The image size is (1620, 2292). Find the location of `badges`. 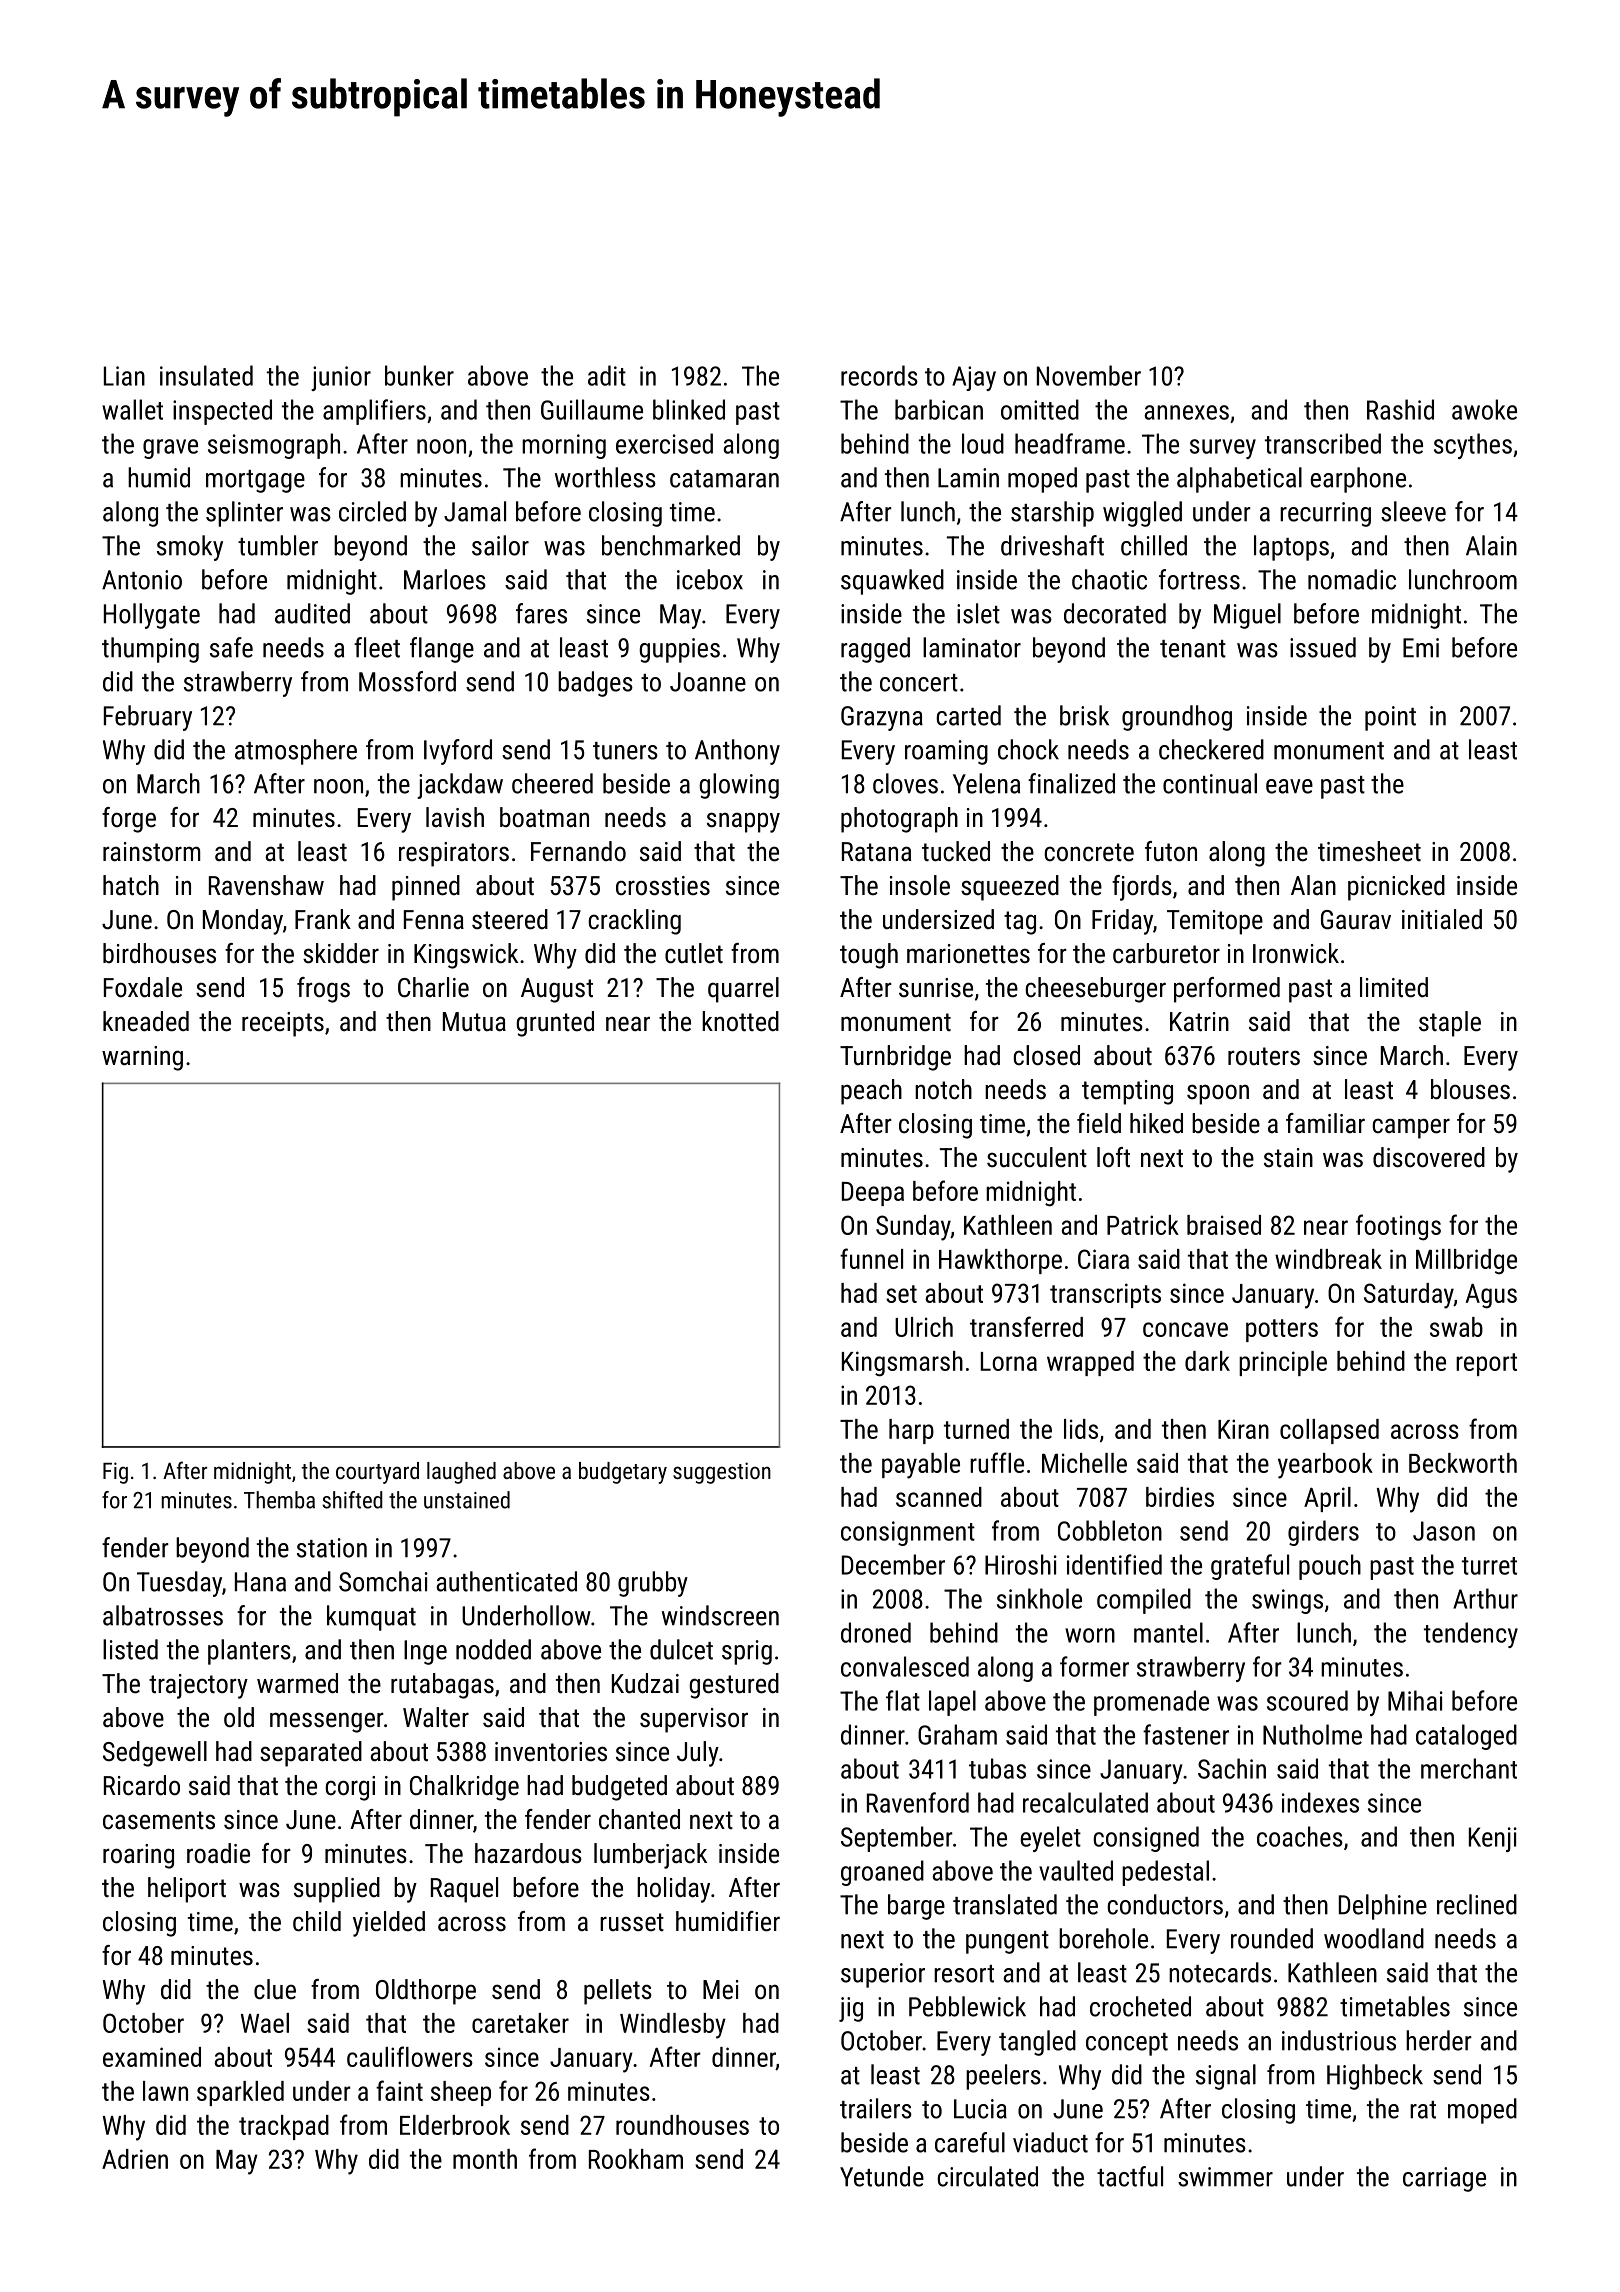

badges is located at coordinates (595, 684).
